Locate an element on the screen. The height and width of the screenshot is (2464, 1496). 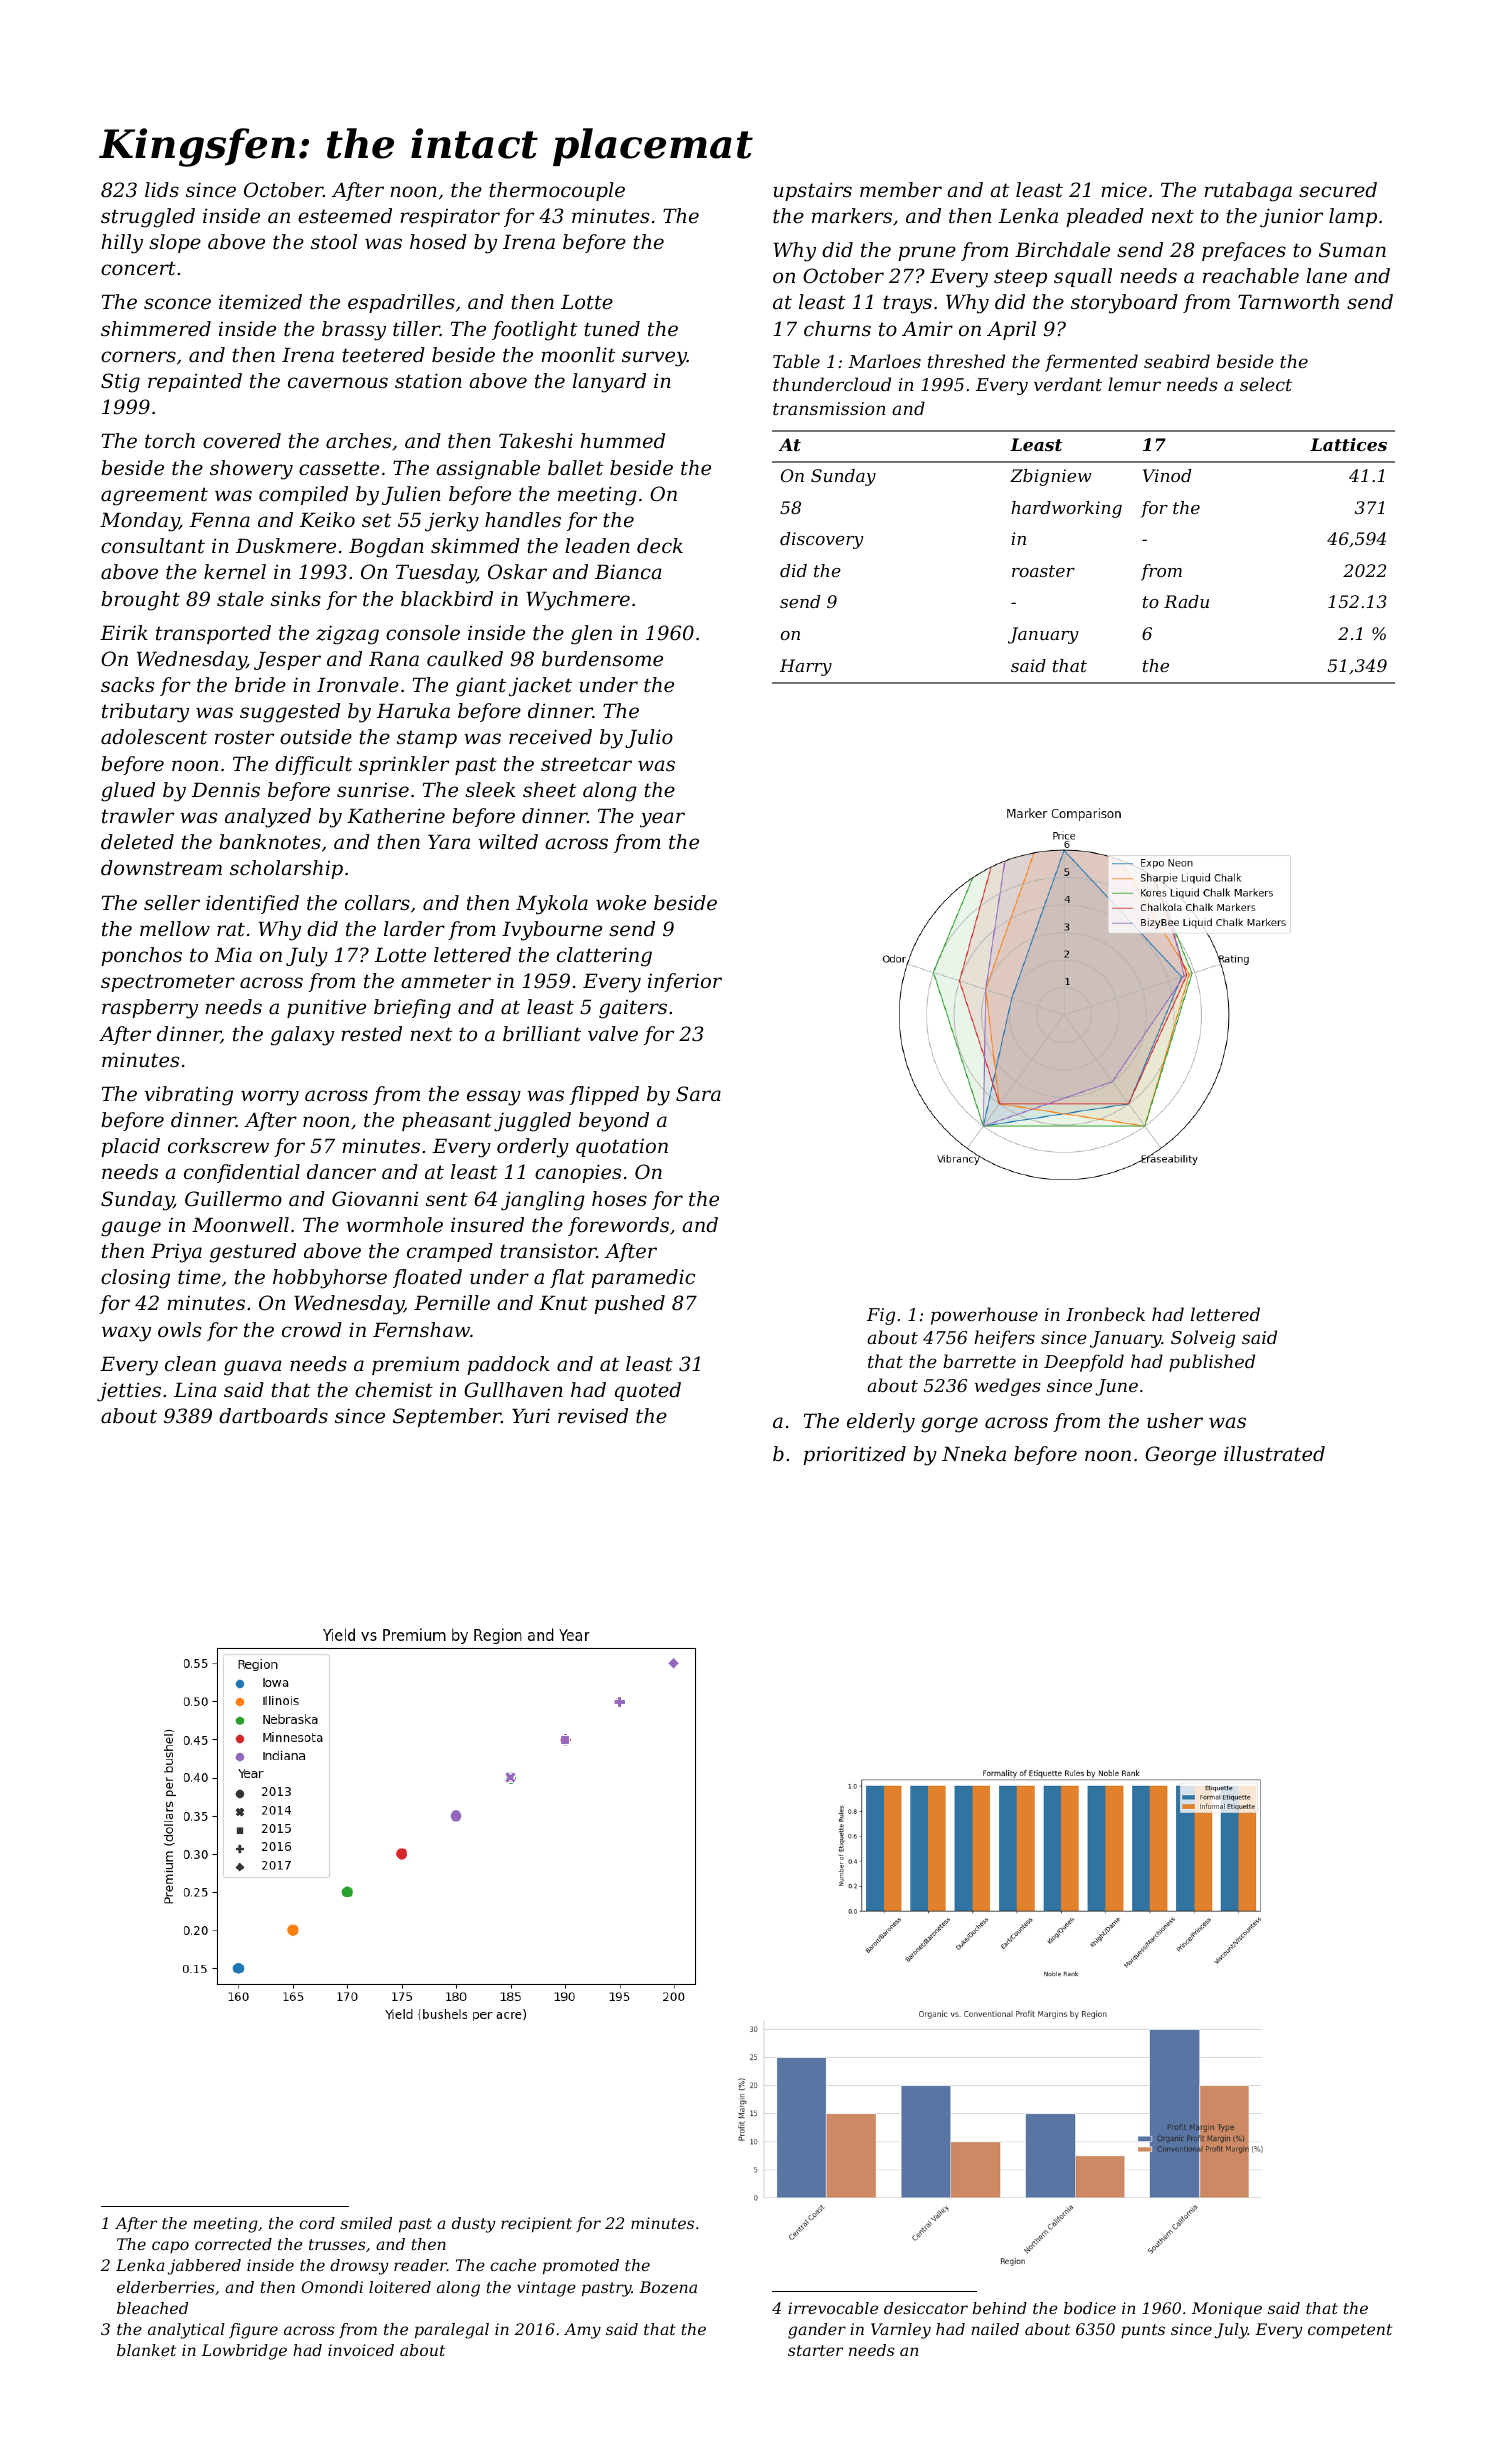
Nneka is located at coordinates (974, 1454).
